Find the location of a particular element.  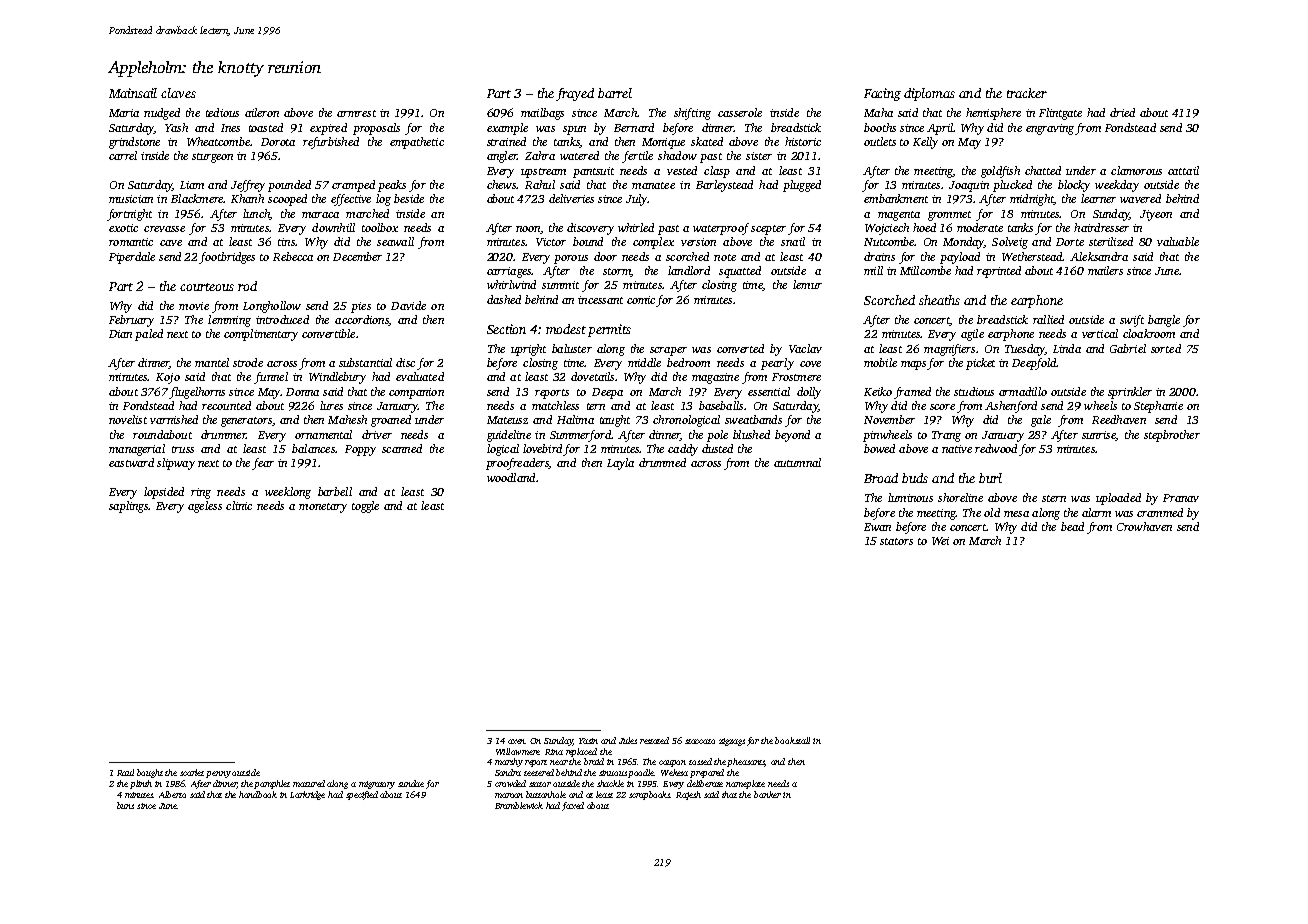

crammed is located at coordinates (1160, 512).
